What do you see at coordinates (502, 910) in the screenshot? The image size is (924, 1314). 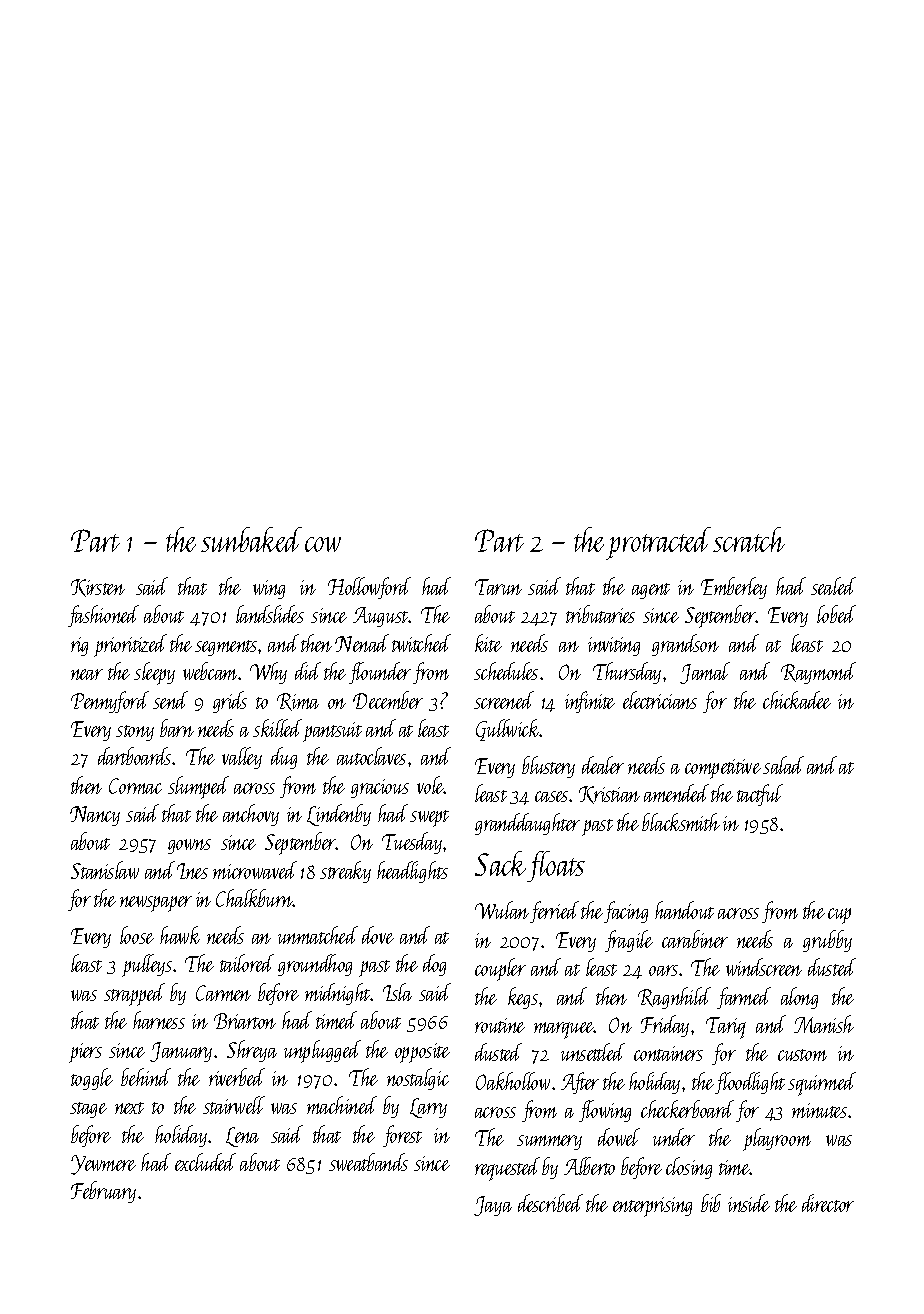 I see `Wulan` at bounding box center [502, 910].
